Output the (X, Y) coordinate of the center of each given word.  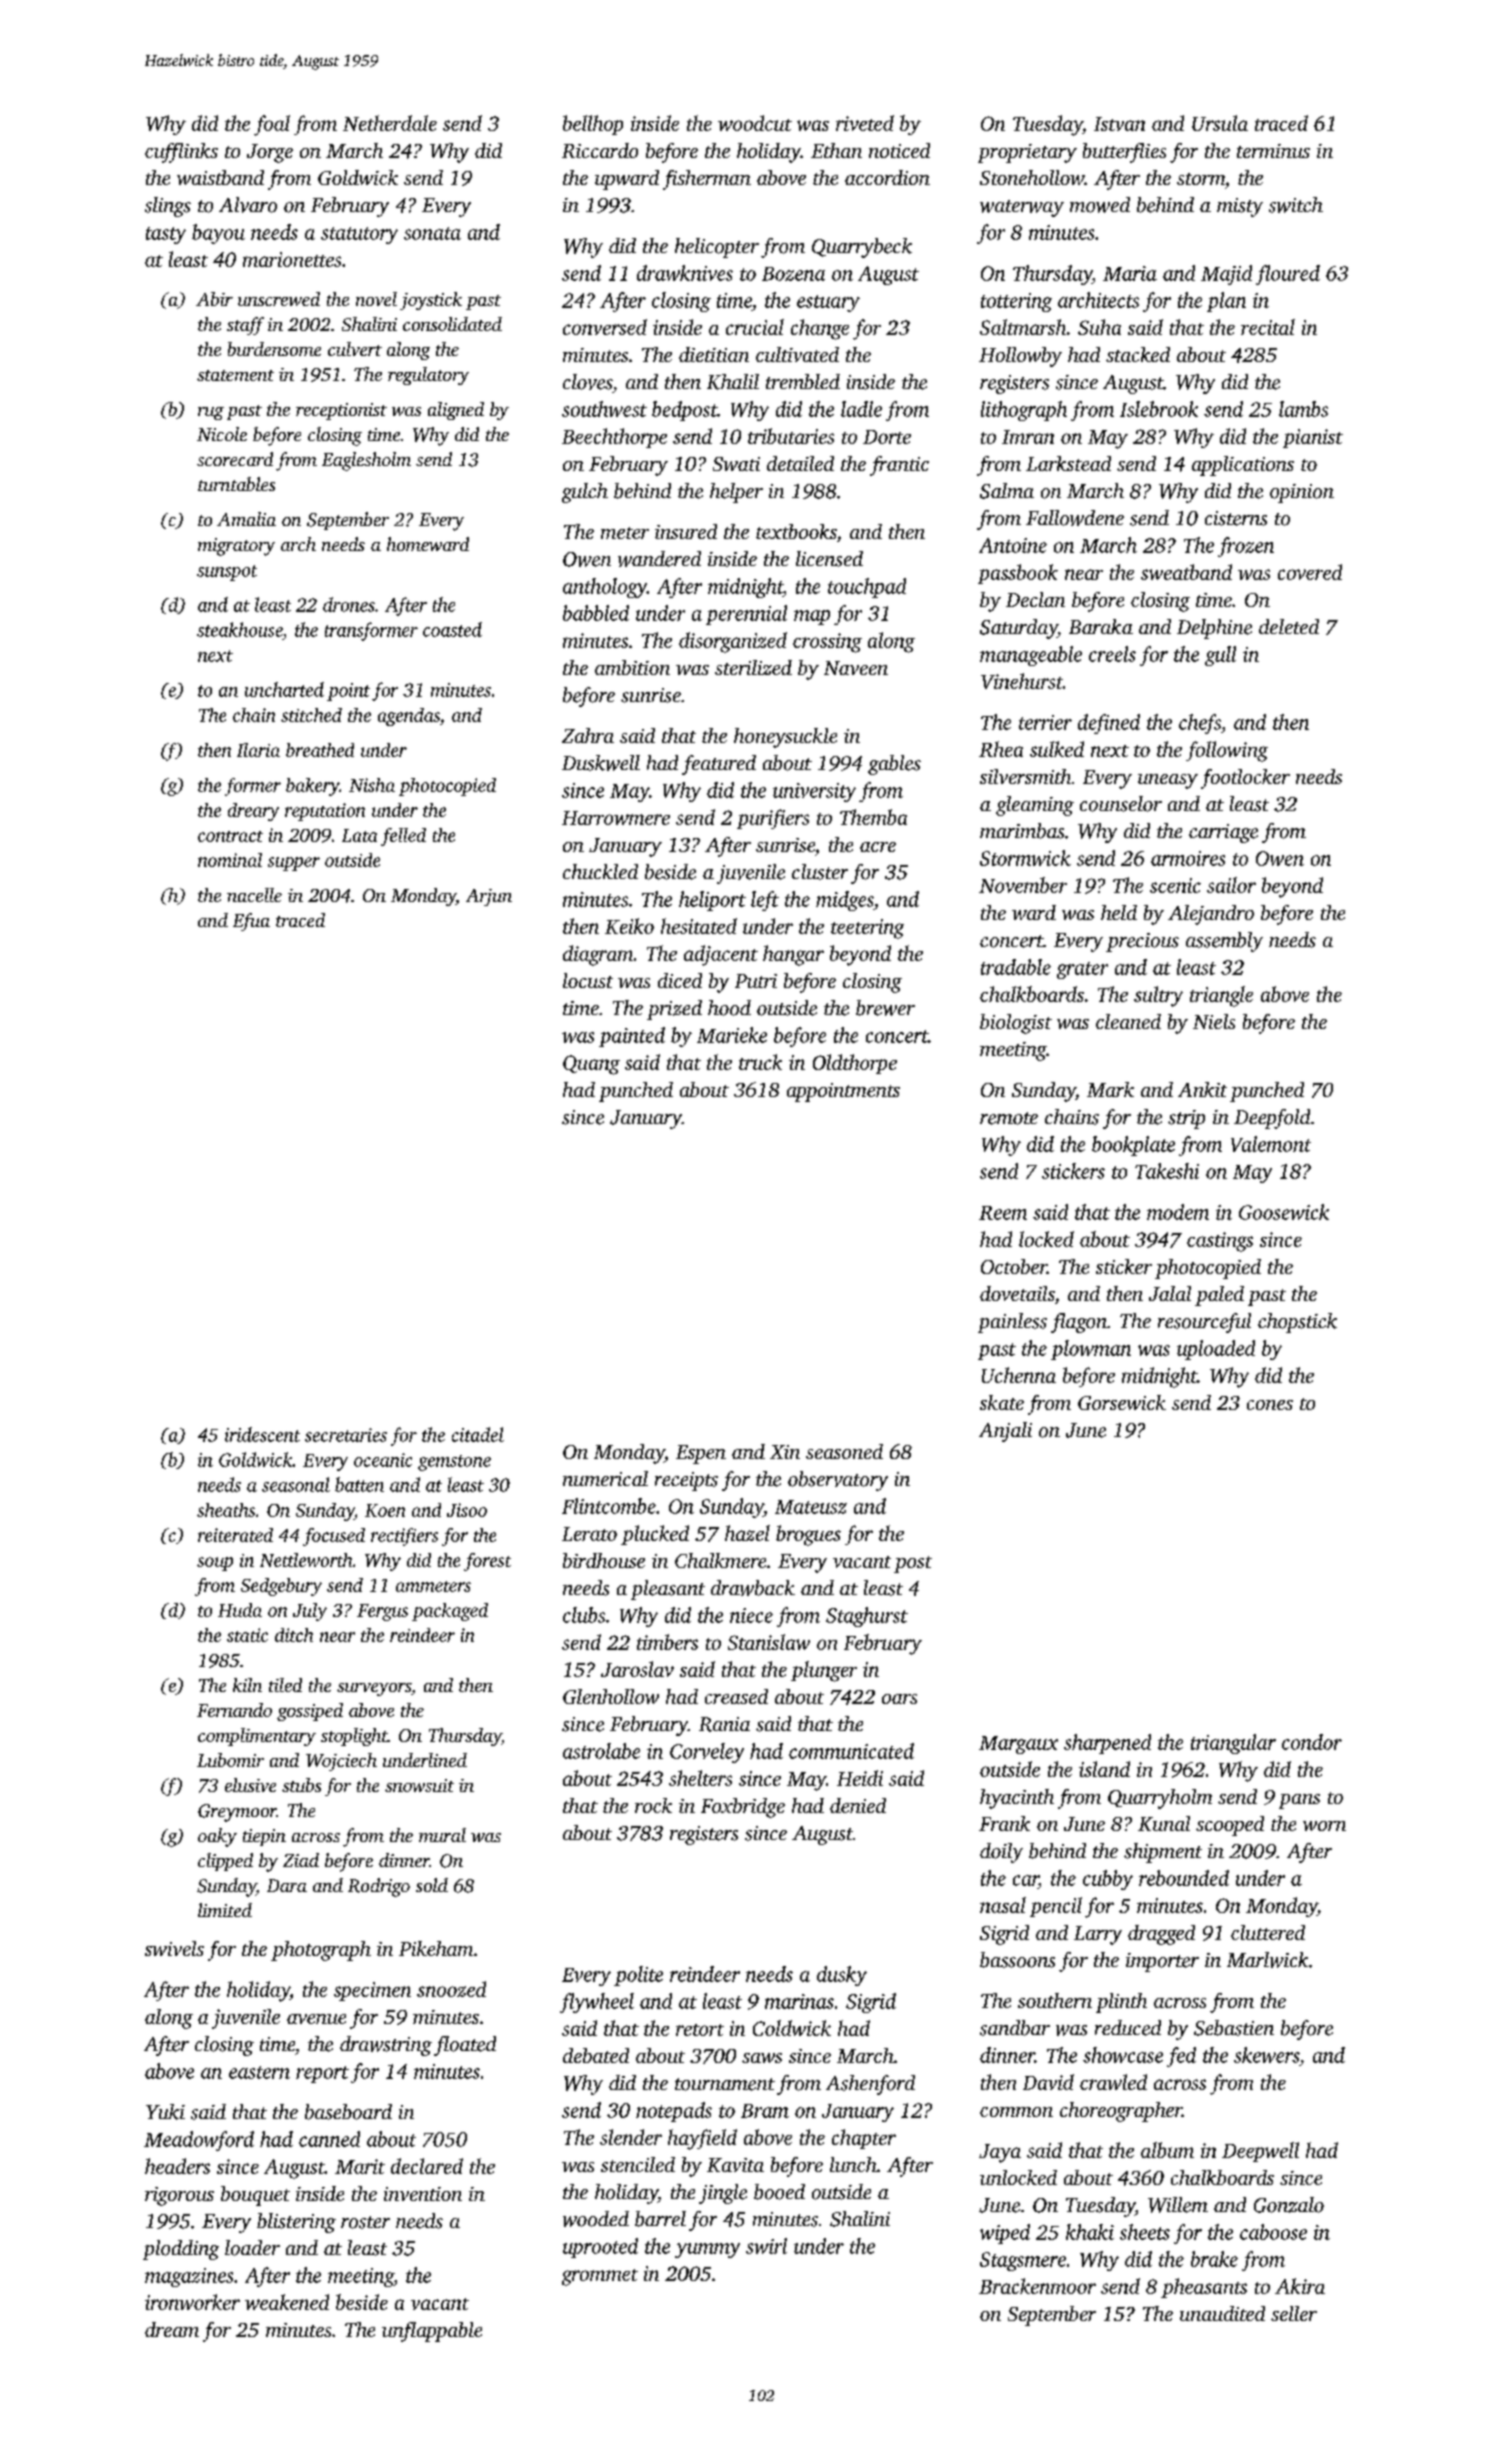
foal (272, 125)
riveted (865, 123)
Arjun (489, 897)
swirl (766, 2246)
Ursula (1220, 123)
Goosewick (1284, 1212)
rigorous (179, 2196)
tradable (1016, 967)
